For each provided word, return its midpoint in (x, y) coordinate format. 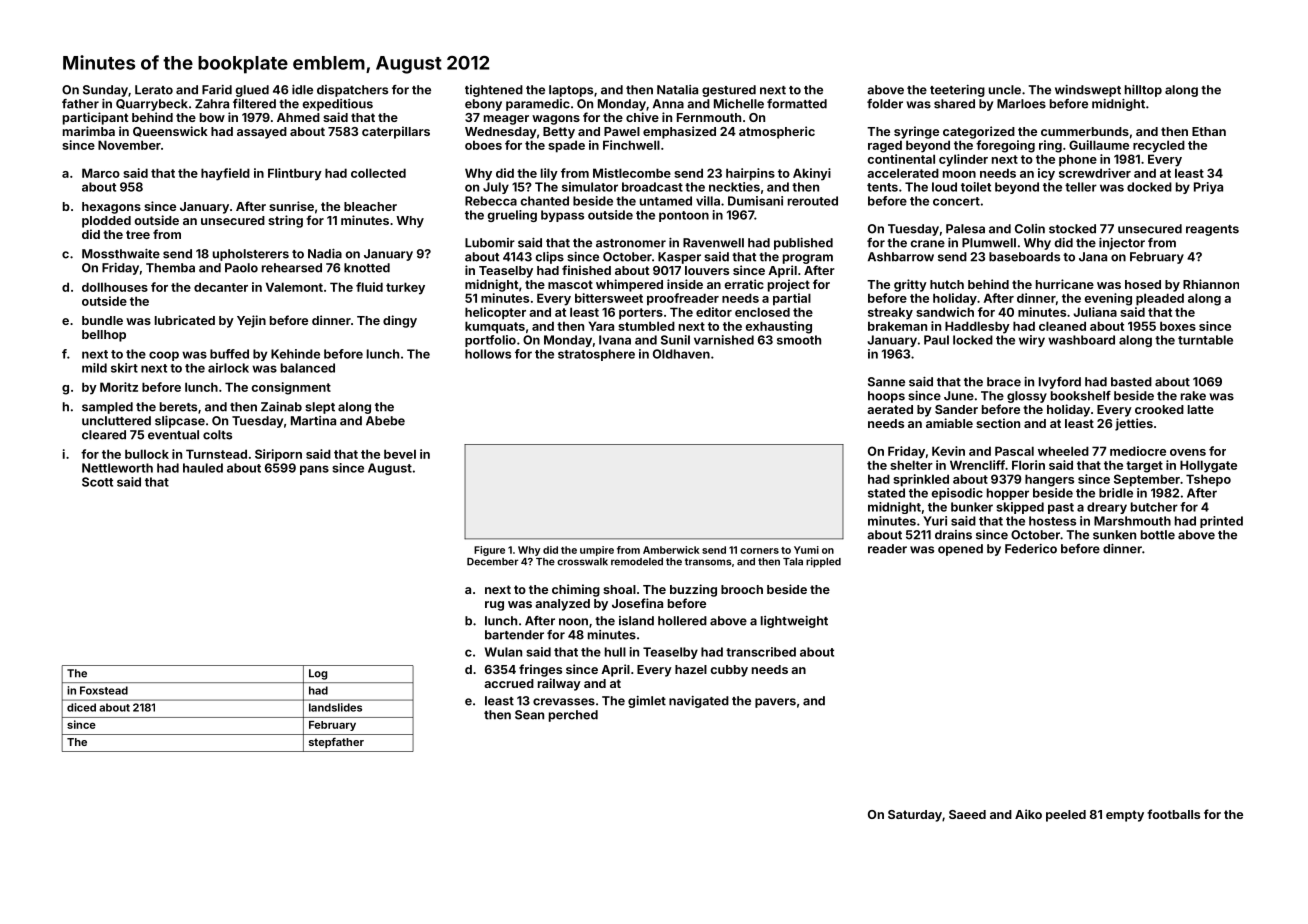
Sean (529, 715)
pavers (775, 703)
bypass (562, 216)
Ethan (1209, 131)
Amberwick (671, 550)
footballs (1173, 814)
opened (960, 550)
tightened (494, 91)
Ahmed (298, 117)
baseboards (1024, 257)
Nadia (325, 254)
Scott (97, 482)
